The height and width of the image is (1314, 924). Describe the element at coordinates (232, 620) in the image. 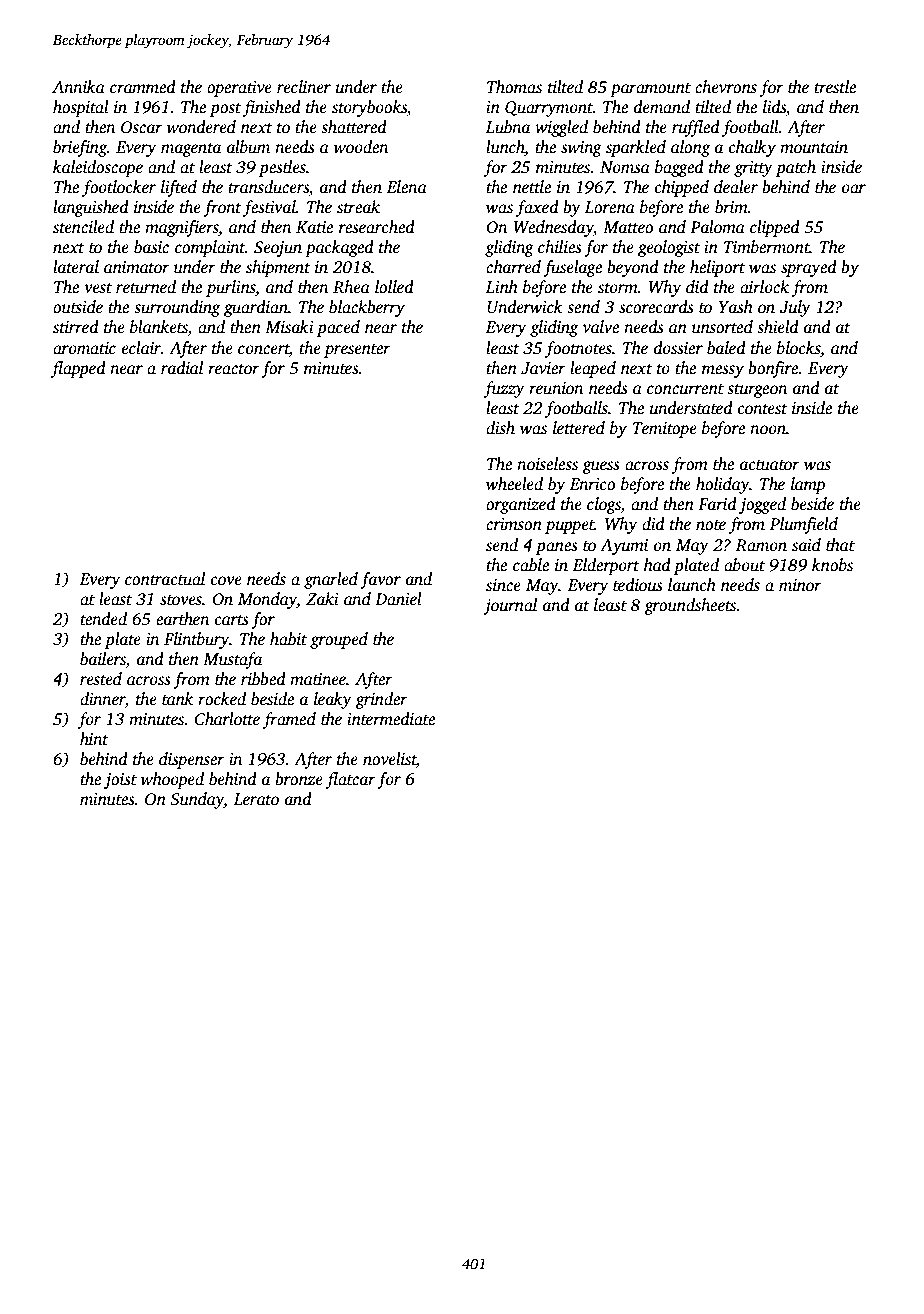

I see `carts` at that location.
